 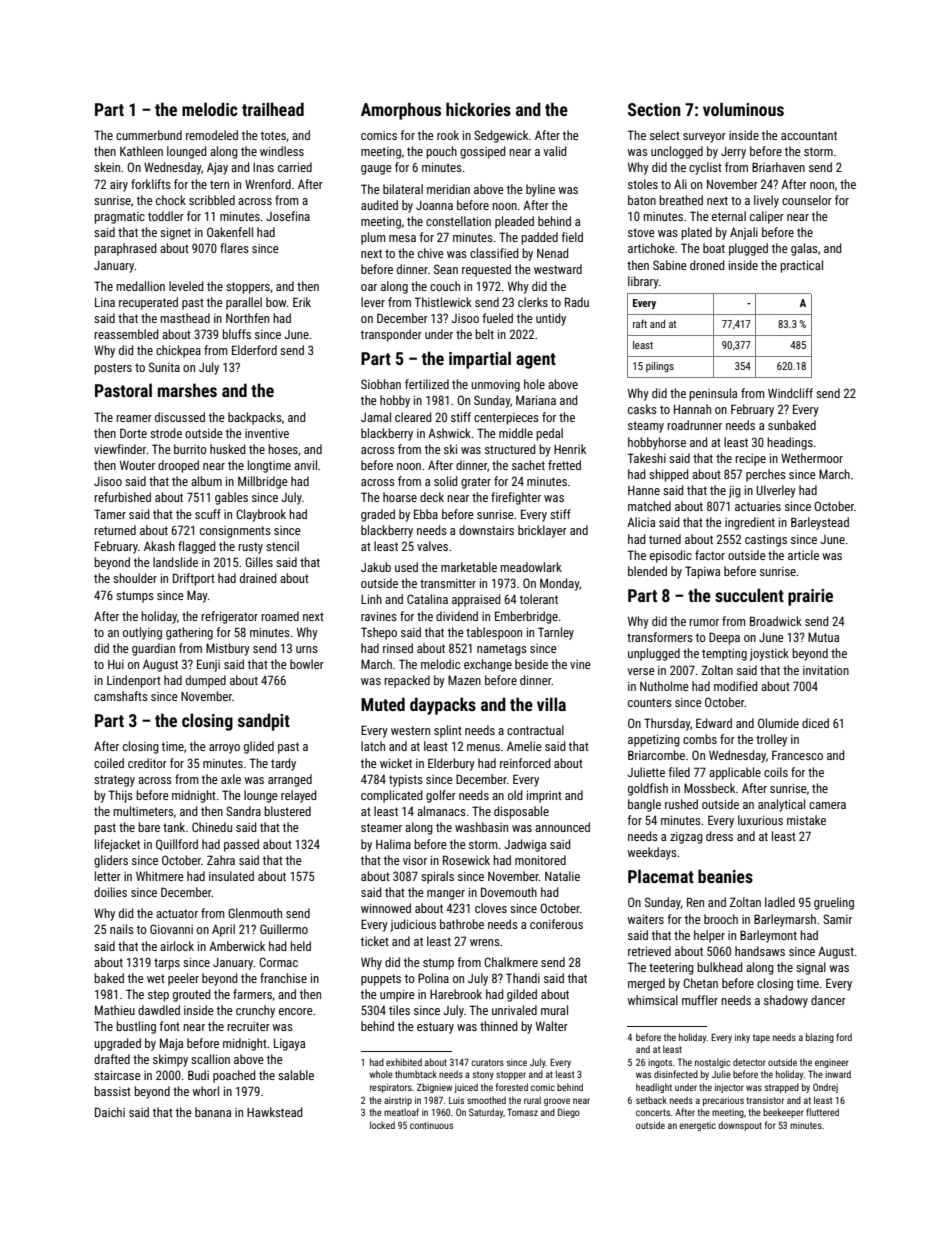 I want to click on fluttered, so click(x=822, y=1112).
